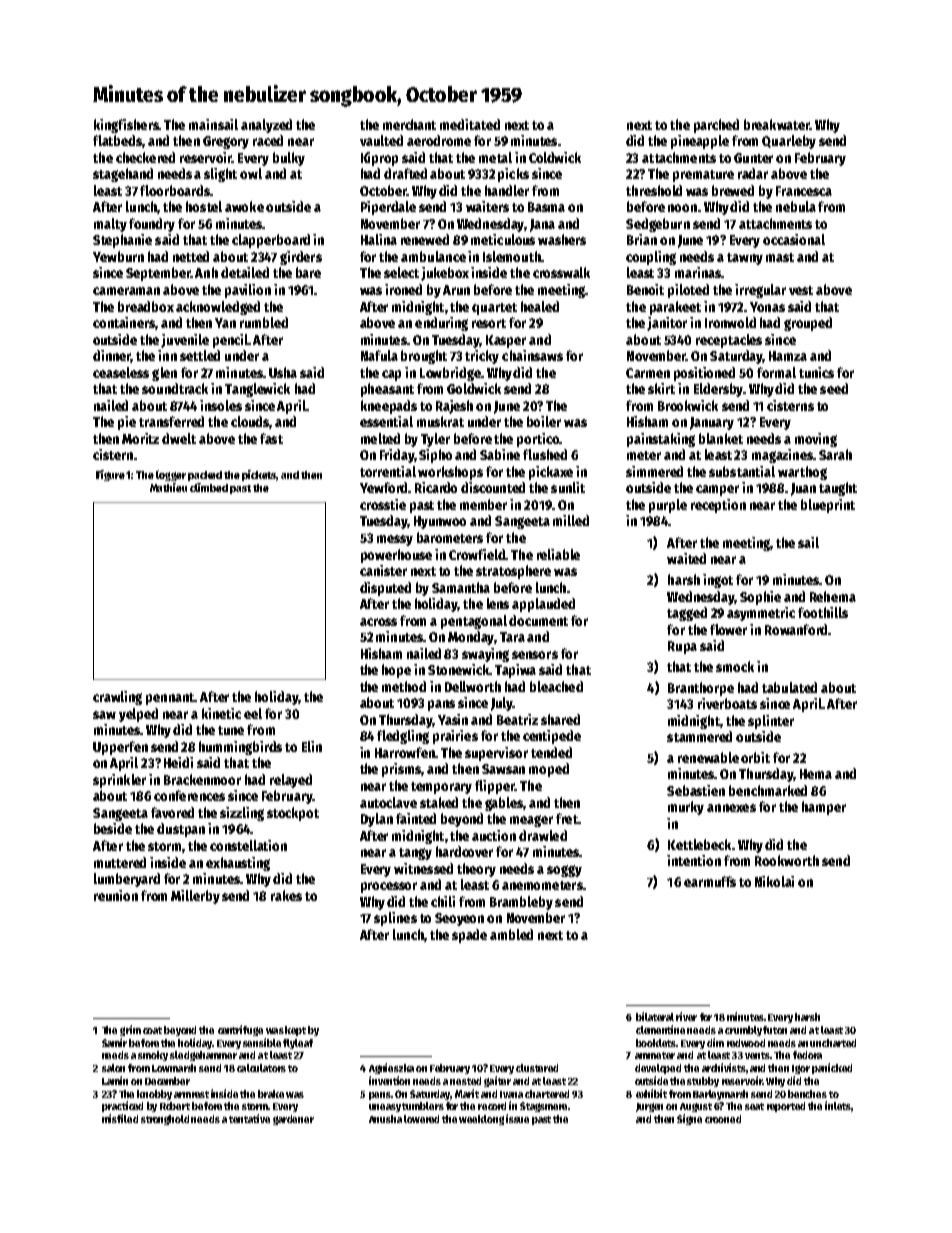 The width and height of the screenshot is (952, 1233). Describe the element at coordinates (794, 239) in the screenshot. I see `occasional` at that location.
